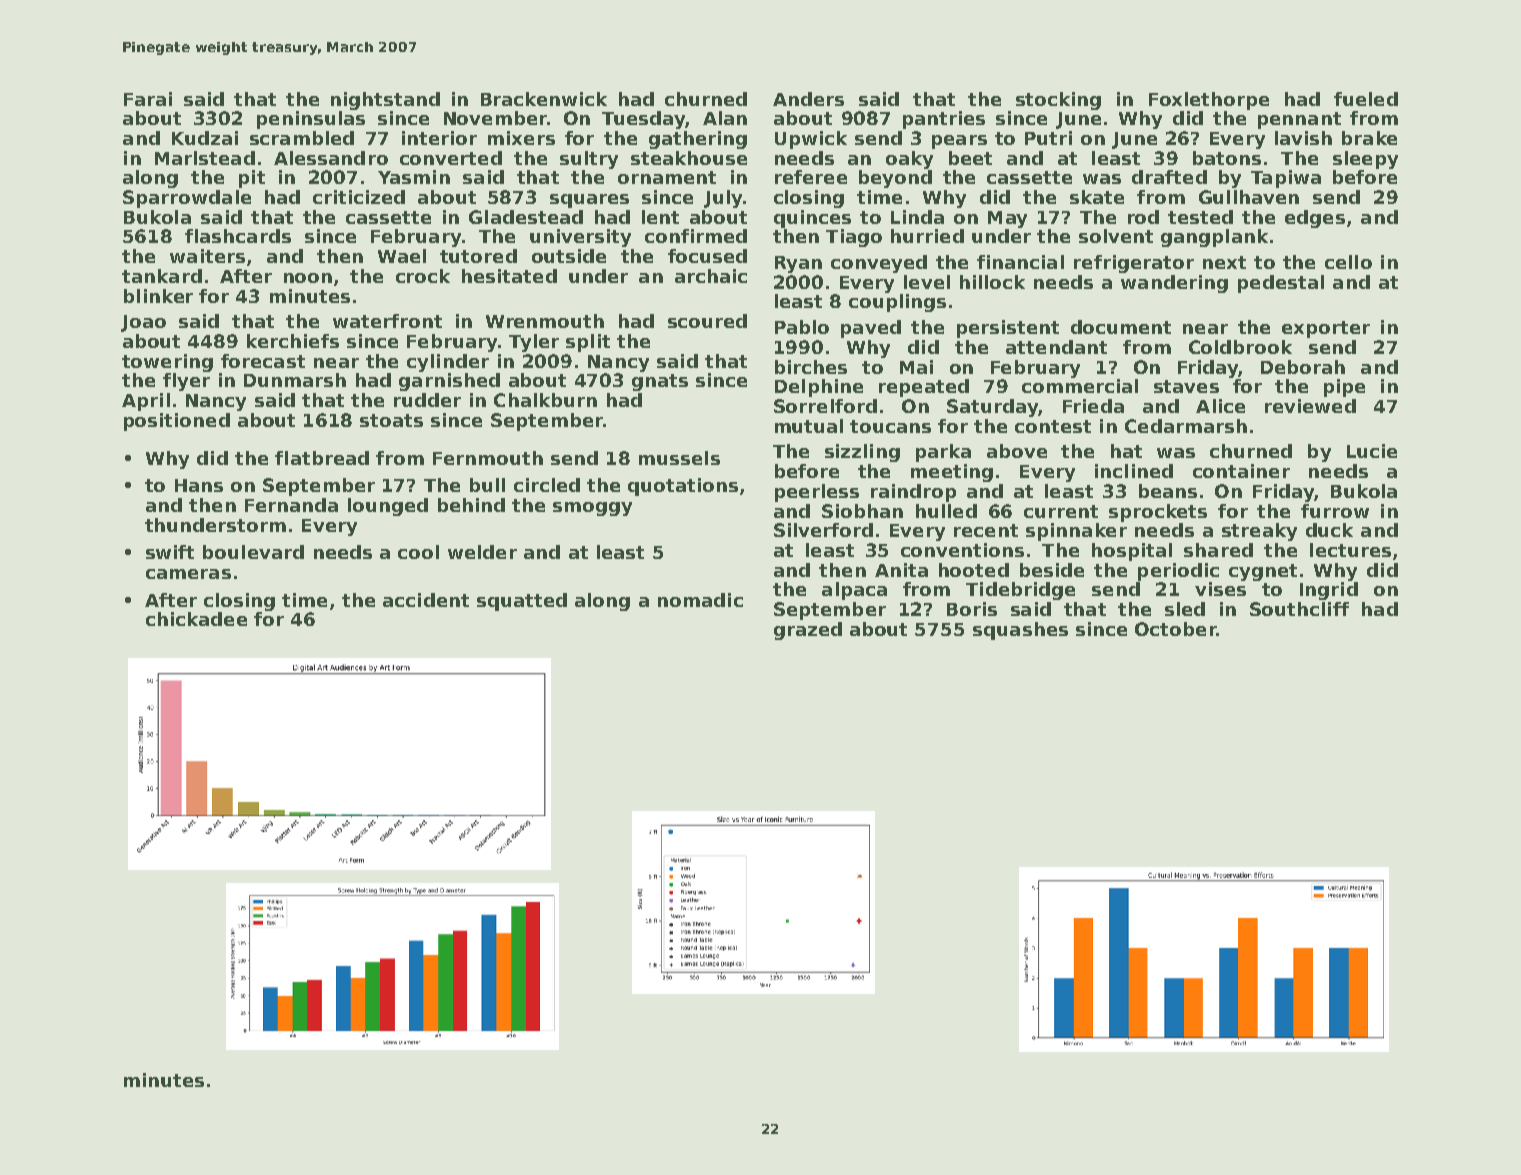  What do you see at coordinates (1185, 609) in the image?
I see `sled` at bounding box center [1185, 609].
